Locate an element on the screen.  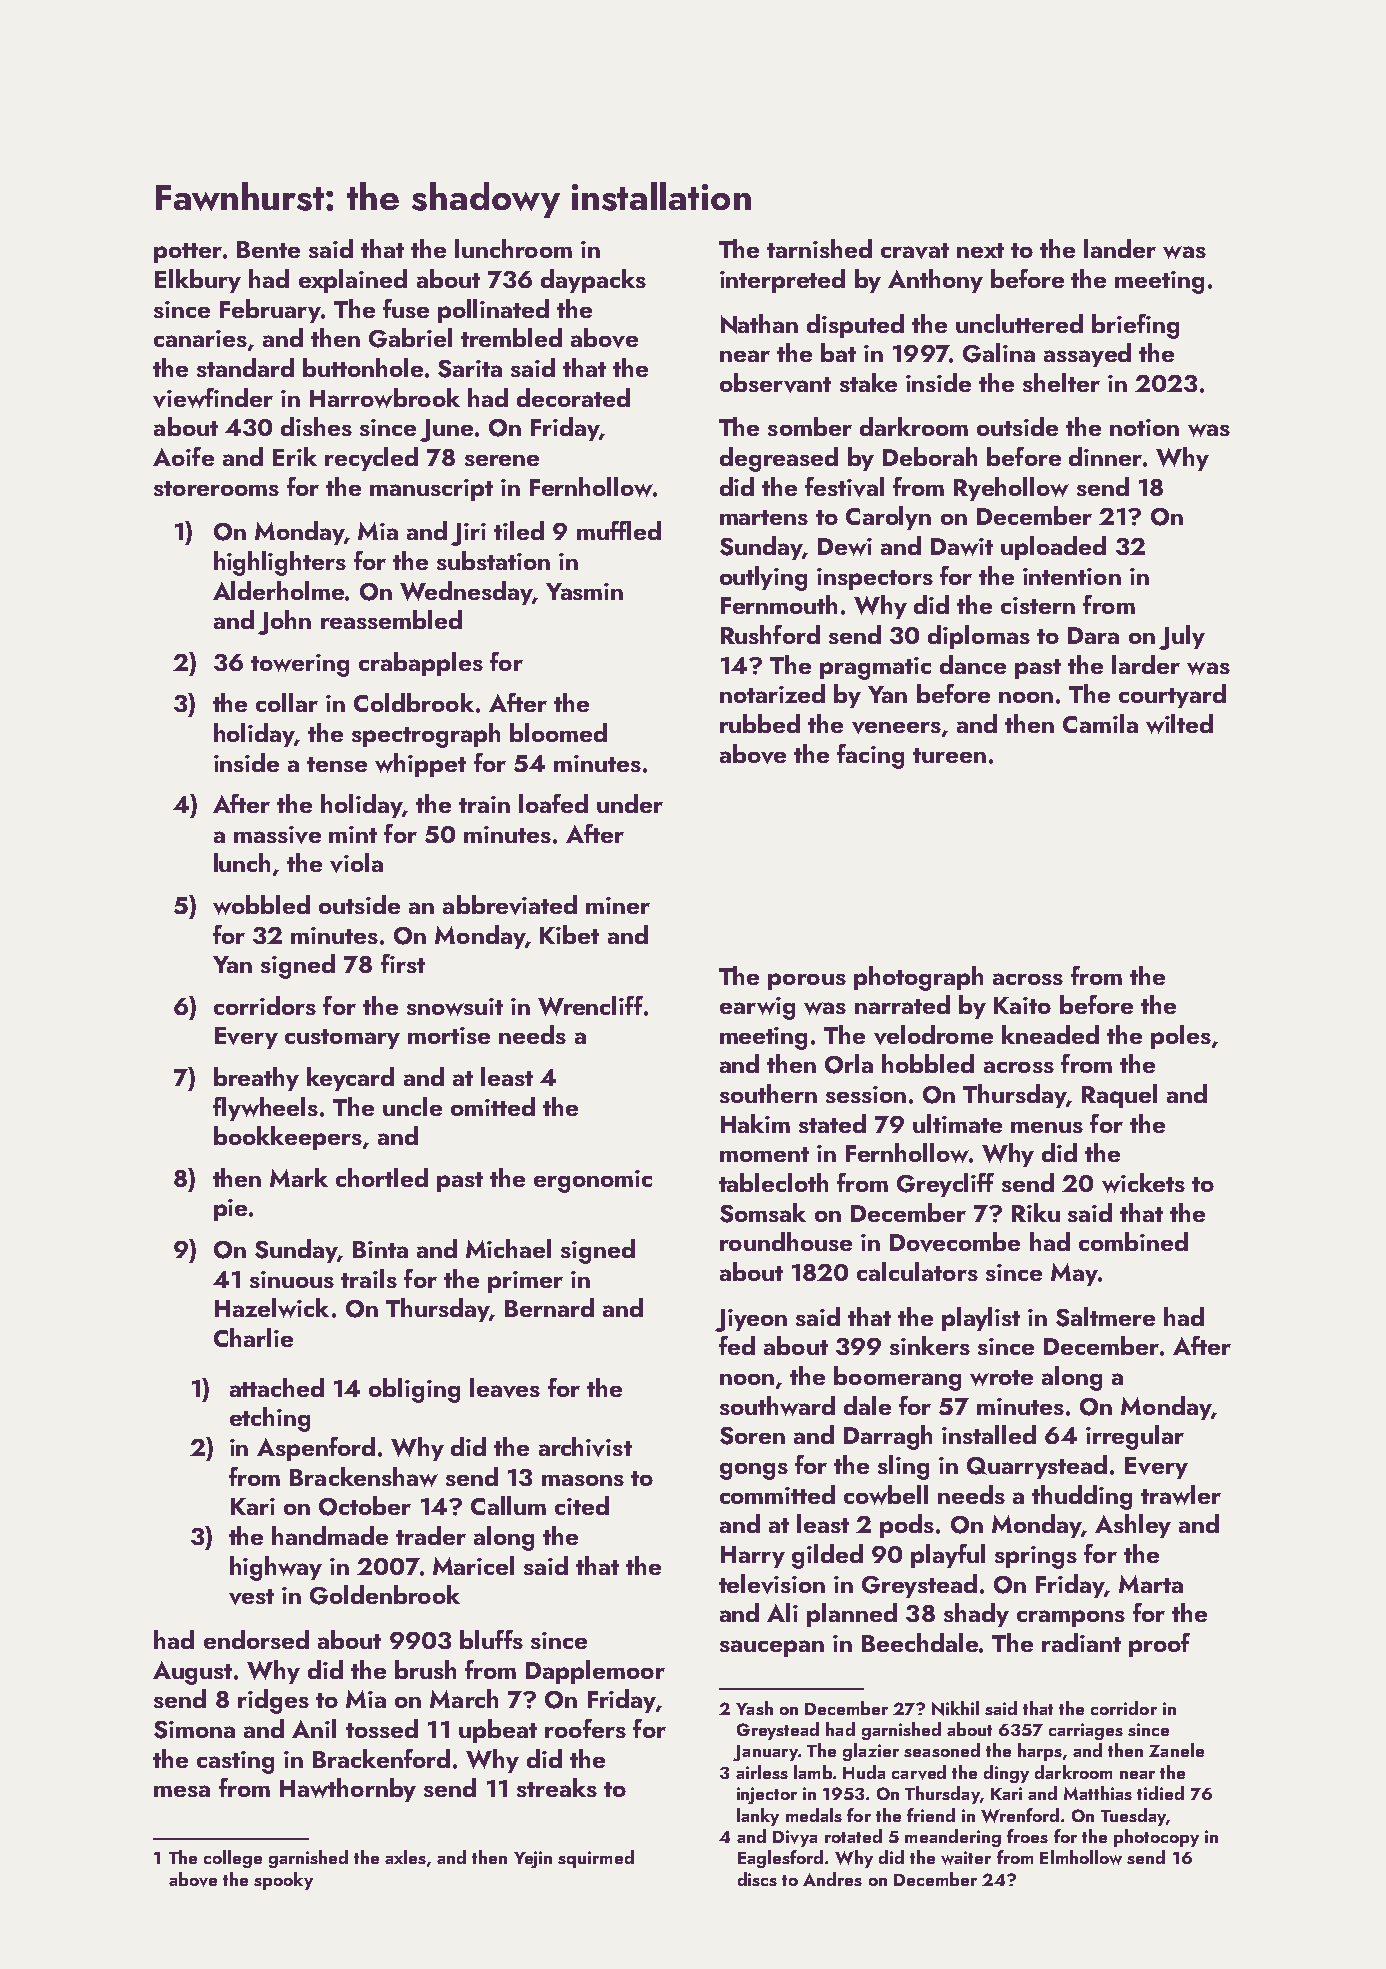
squirmed is located at coordinates (596, 1859).
